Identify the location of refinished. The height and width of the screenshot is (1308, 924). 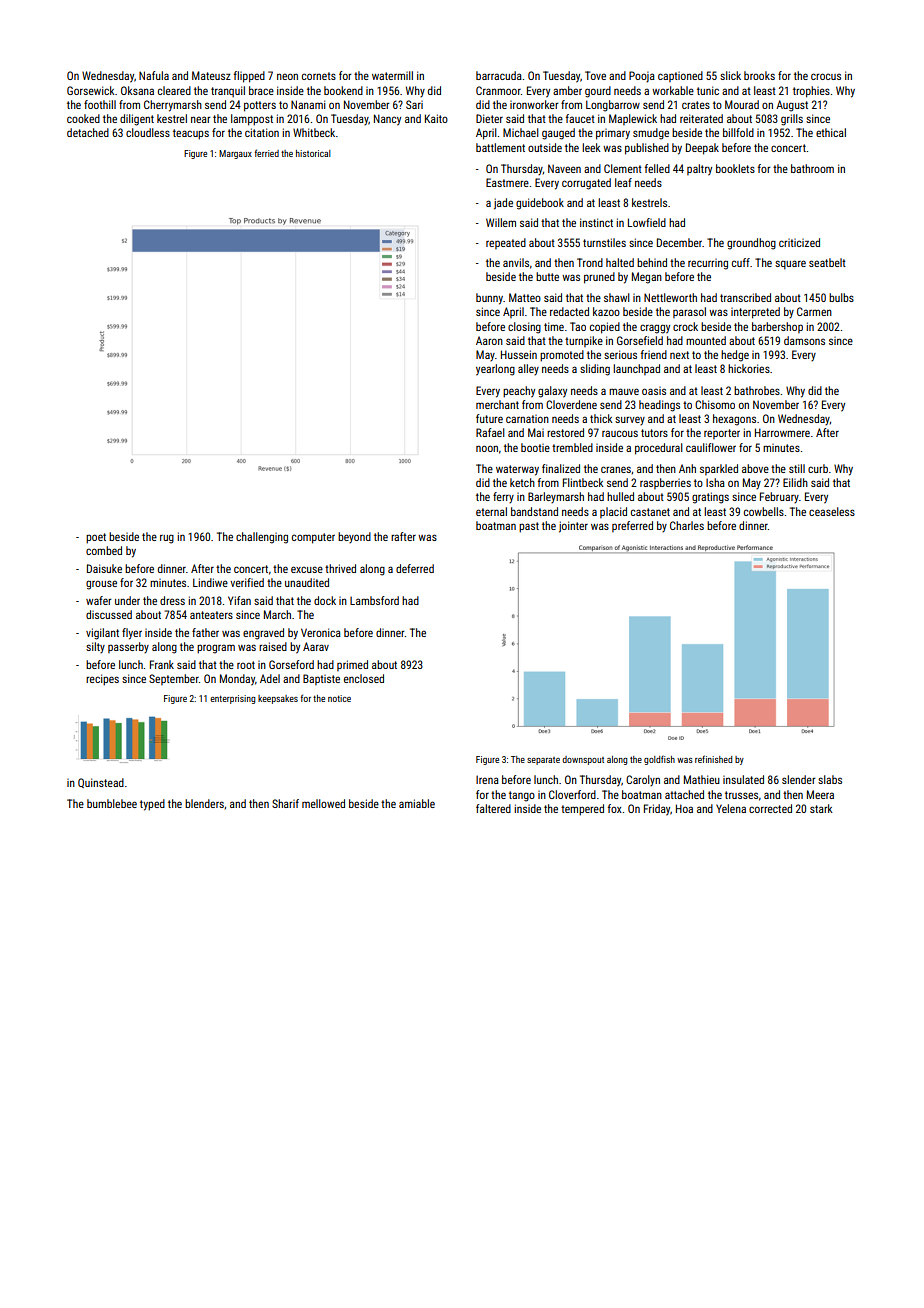
(713, 759).
